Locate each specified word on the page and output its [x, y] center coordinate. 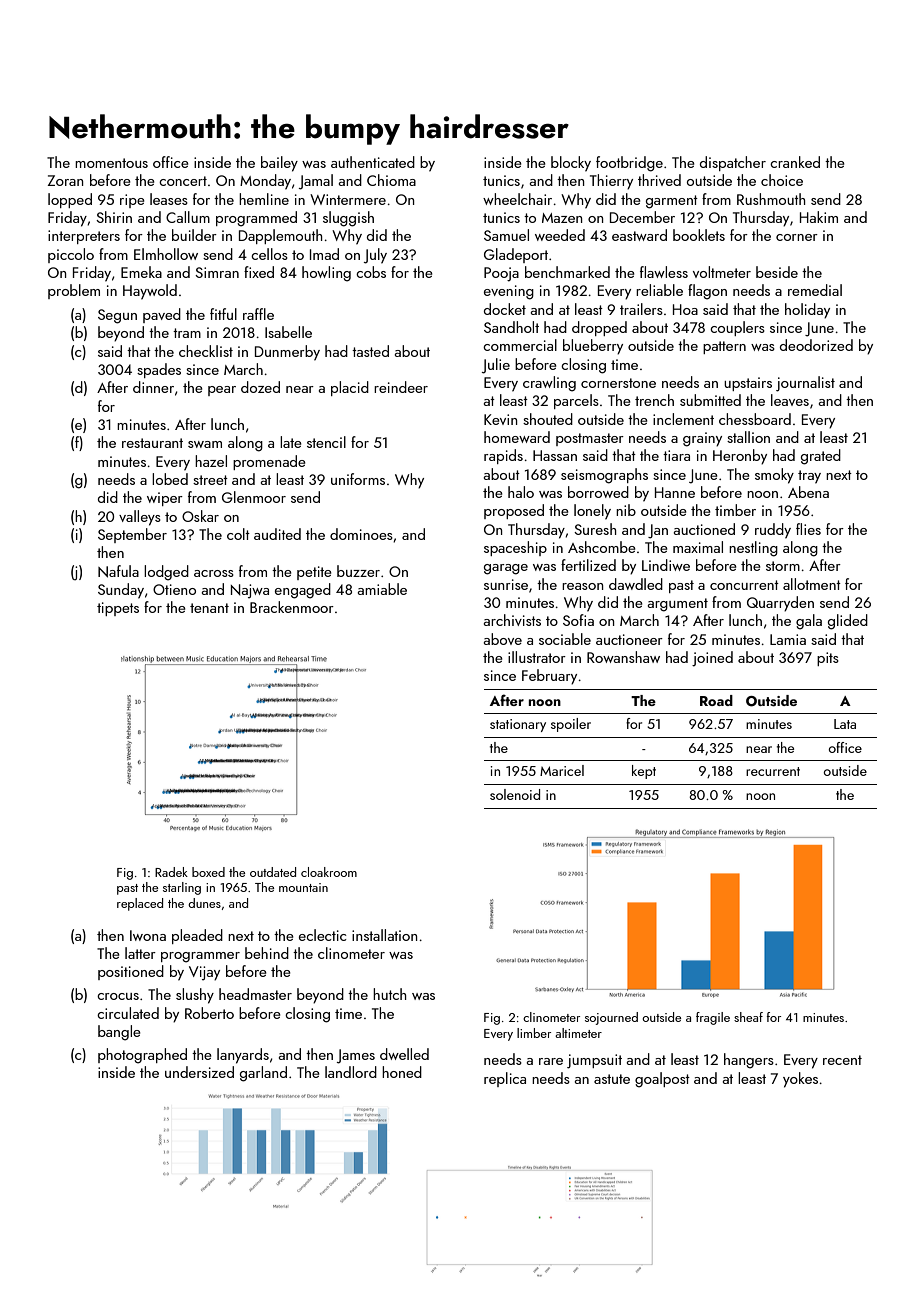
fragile [713, 1018]
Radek [171, 872]
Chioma [391, 180]
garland [263, 1074]
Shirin [114, 217]
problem [74, 291]
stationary [518, 725]
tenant [209, 608]
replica [505, 1079]
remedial [815, 290]
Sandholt [511, 327]
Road [716, 700]
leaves [790, 400]
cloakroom [329, 872]
